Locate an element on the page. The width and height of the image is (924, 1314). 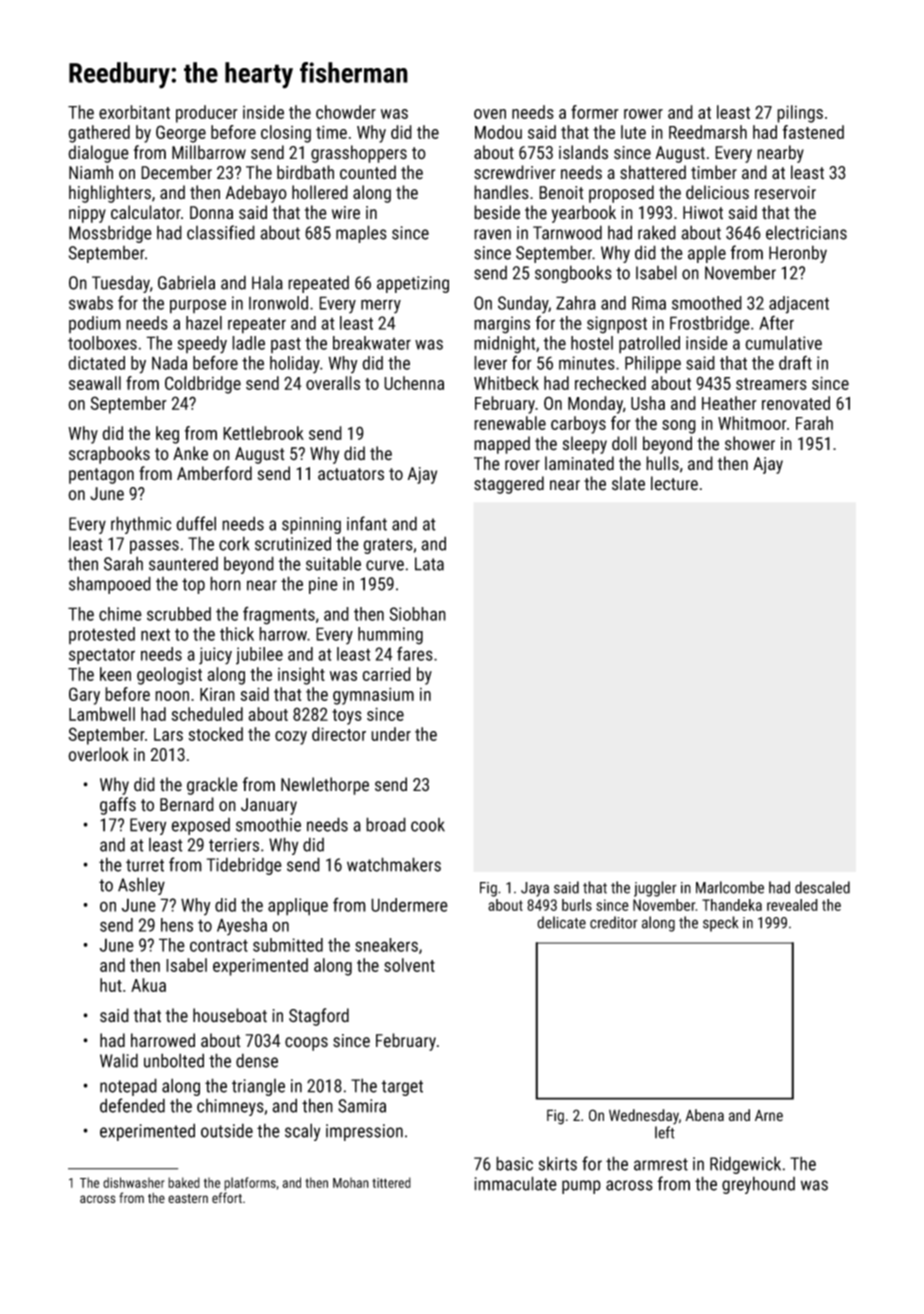
Whitbeck is located at coordinates (506, 383).
